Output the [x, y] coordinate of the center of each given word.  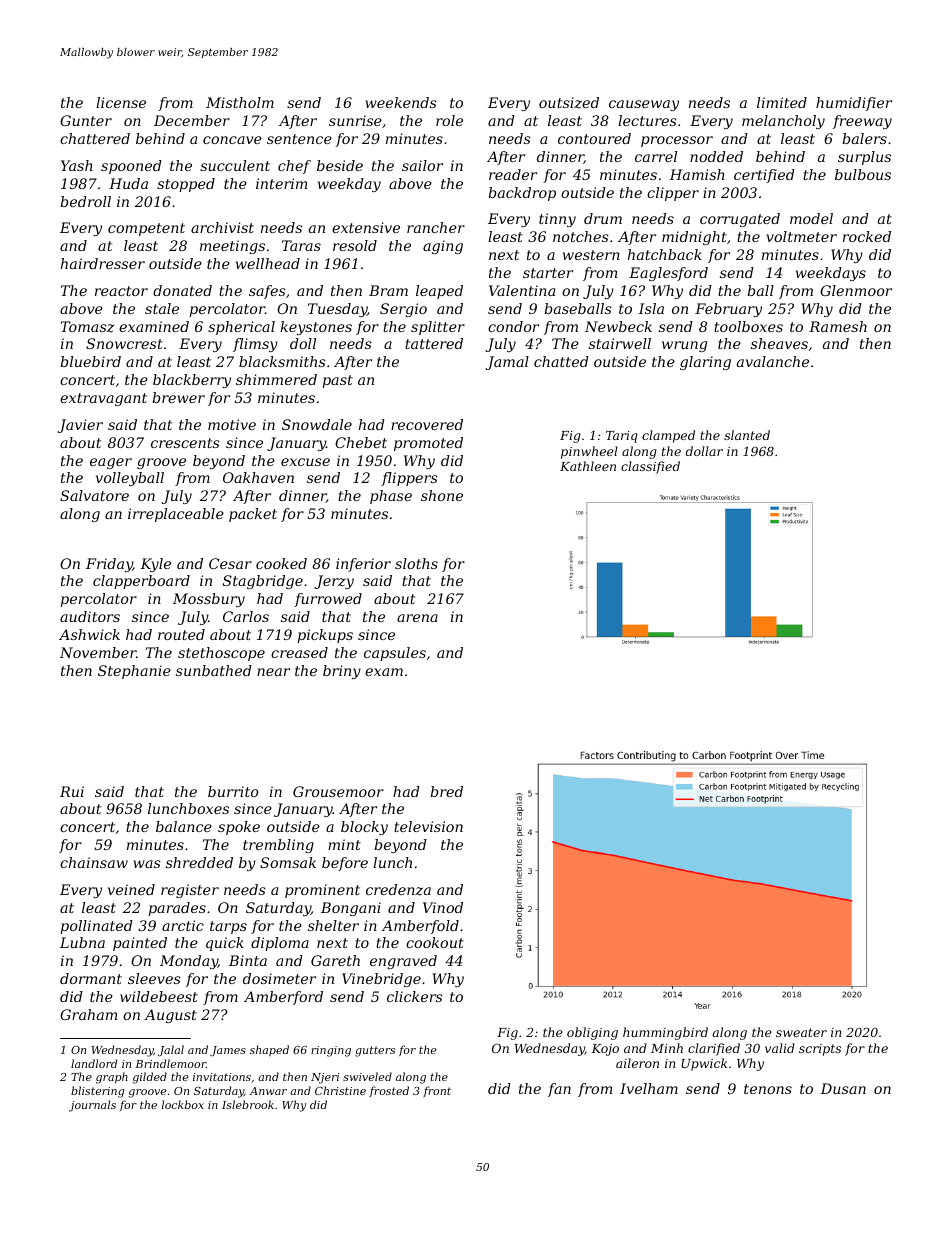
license [121, 102]
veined [131, 889]
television [428, 826]
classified [650, 467]
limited [782, 102]
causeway [644, 105]
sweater [801, 1032]
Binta [248, 960]
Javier [80, 426]
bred [446, 791]
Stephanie [134, 672]
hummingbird [665, 1033]
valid [780, 1048]
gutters [375, 1051]
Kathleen [588, 466]
